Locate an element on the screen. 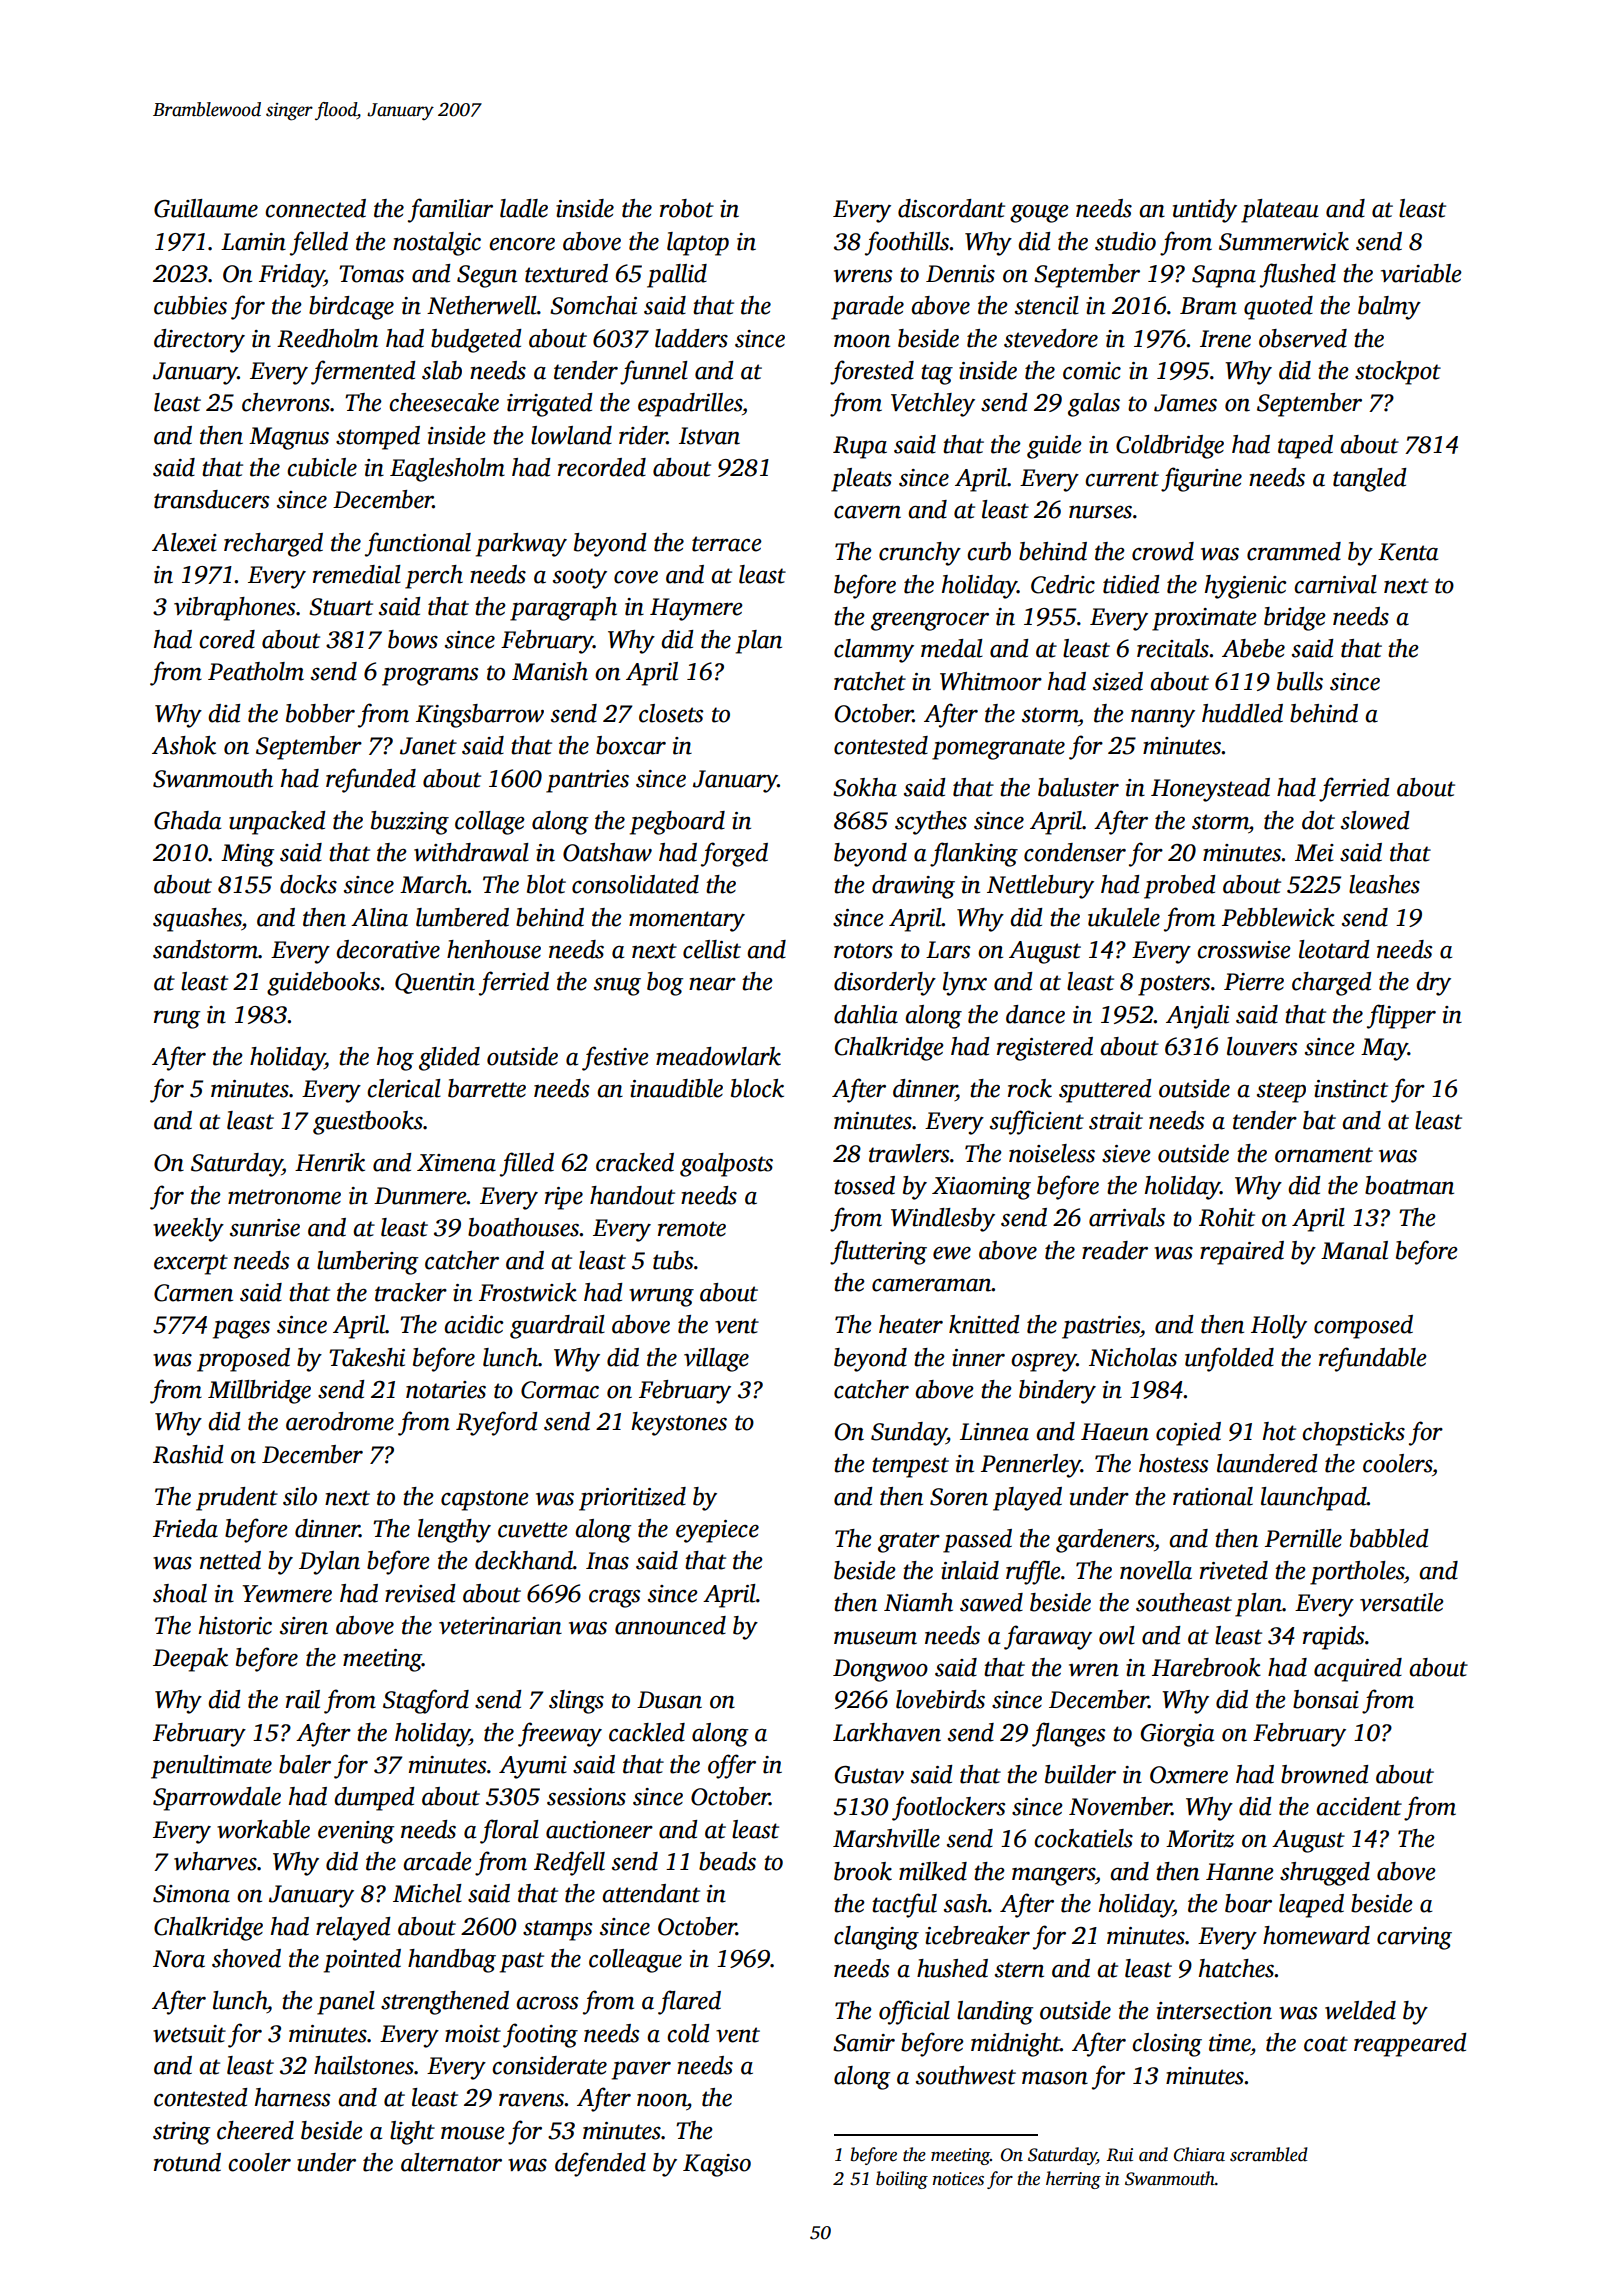 This screenshot has width=1620, height=2292. familiar is located at coordinates (450, 210).
